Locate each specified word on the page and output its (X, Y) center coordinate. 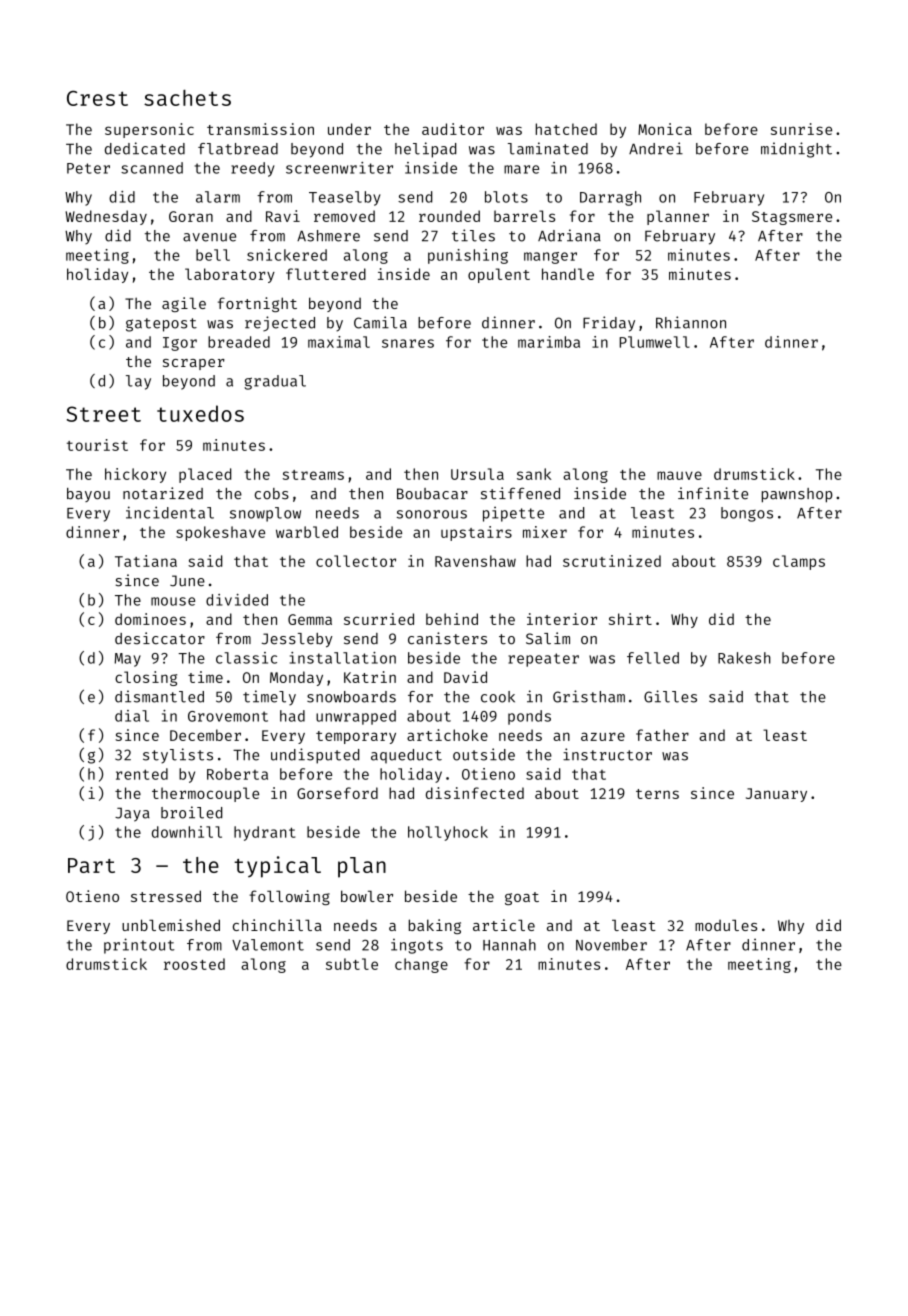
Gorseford (337, 793)
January (776, 795)
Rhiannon (691, 322)
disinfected (475, 793)
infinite (713, 493)
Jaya (132, 814)
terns (657, 794)
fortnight (257, 304)
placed (205, 475)
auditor (453, 129)
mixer (545, 532)
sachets (187, 98)
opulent (499, 275)
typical (277, 867)
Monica (665, 129)
